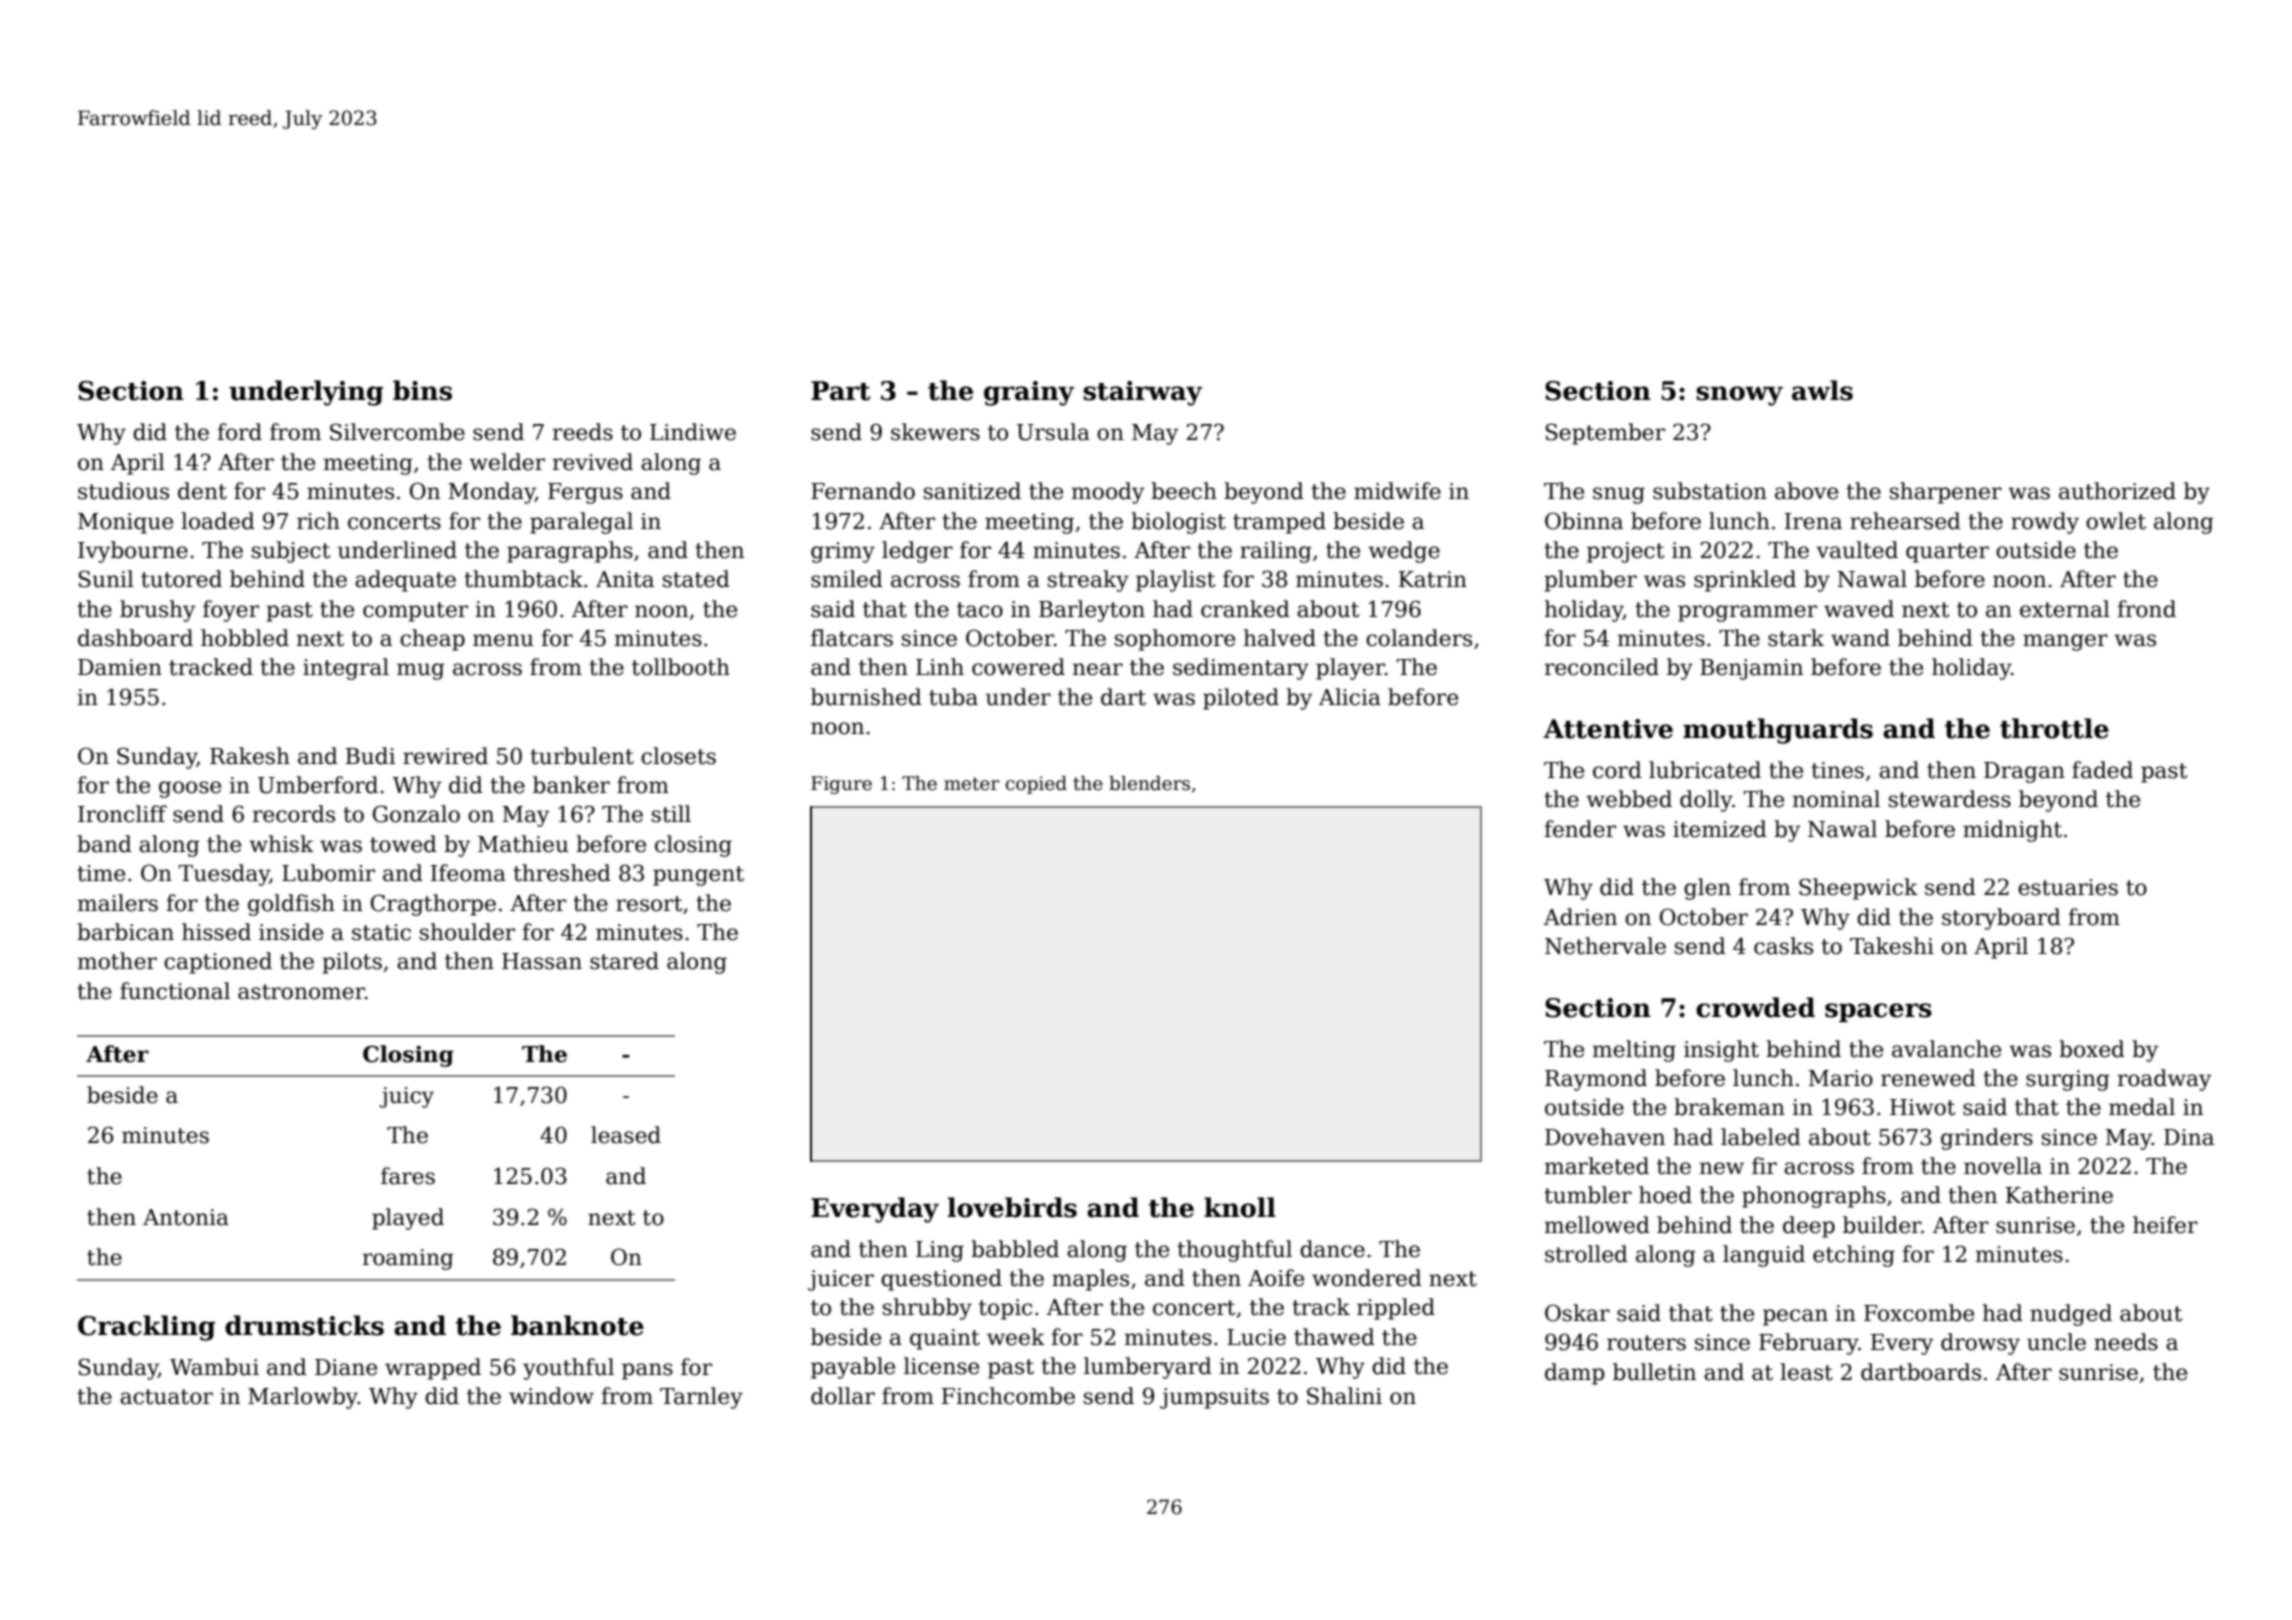 The height and width of the screenshot is (1620, 2292). I want to click on bins, so click(422, 390).
